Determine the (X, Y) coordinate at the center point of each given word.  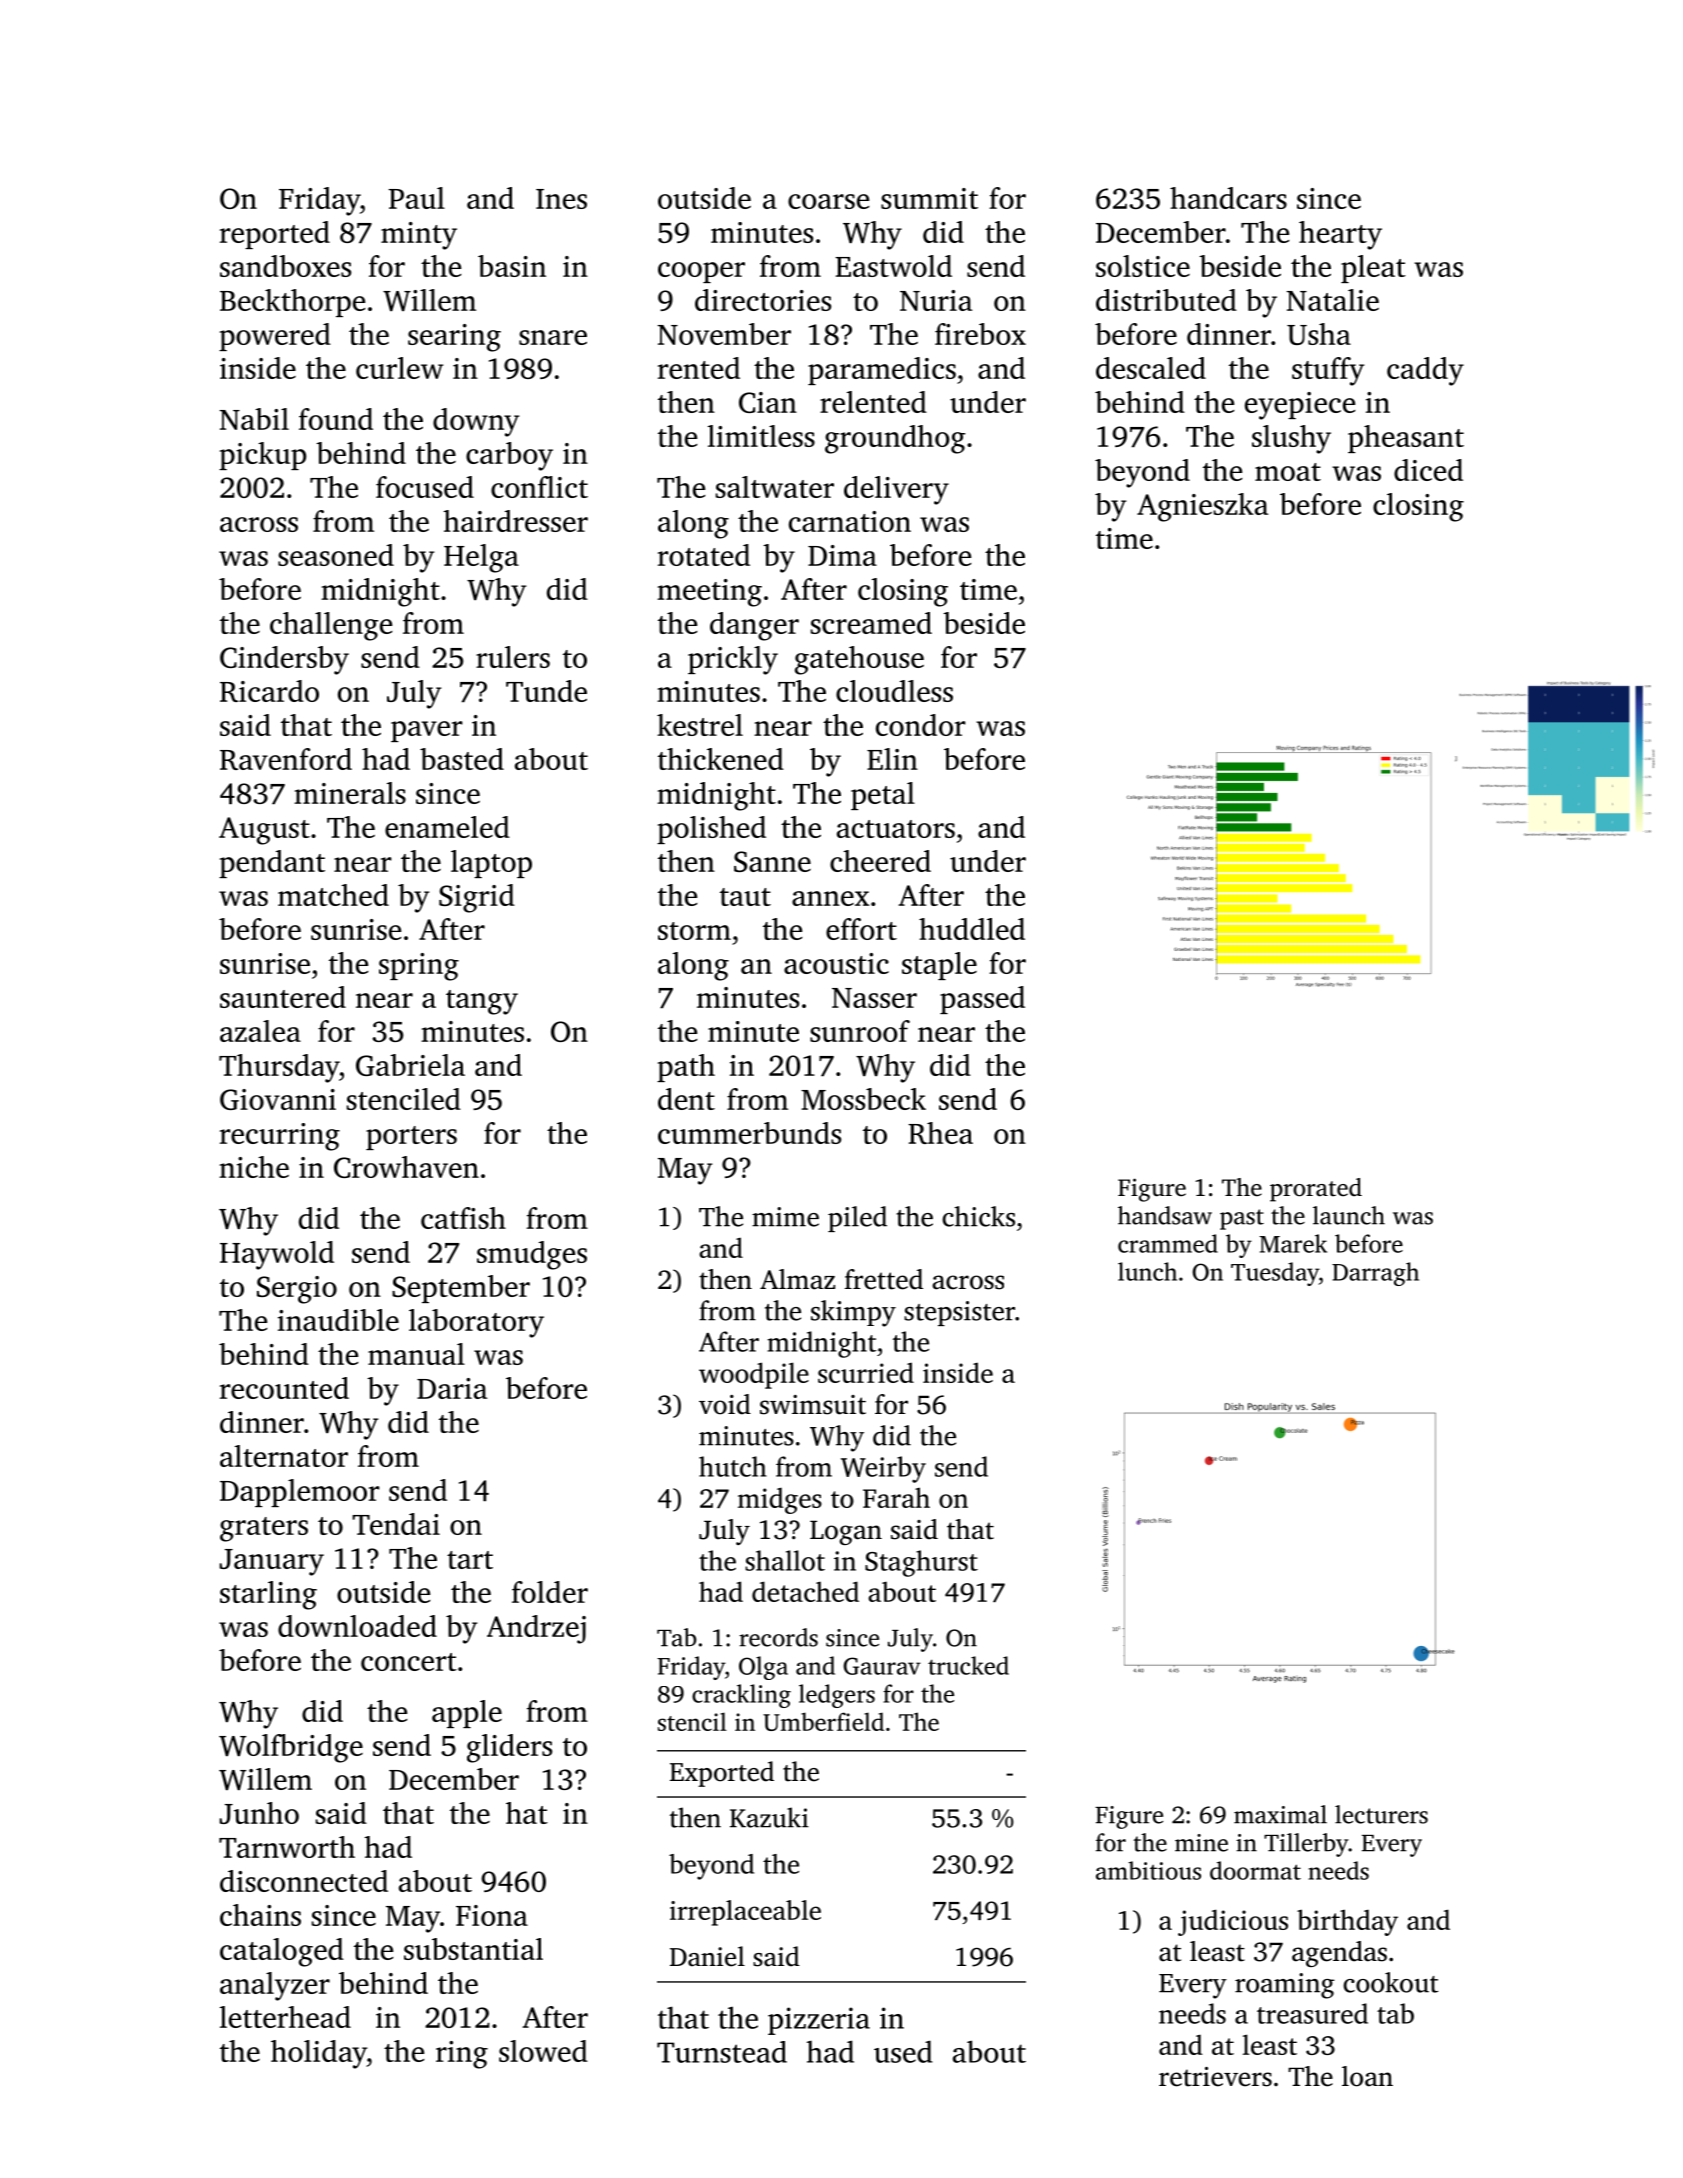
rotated (704, 555)
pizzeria (819, 2021)
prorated (1316, 1190)
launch (1349, 1215)
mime (785, 1217)
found (336, 419)
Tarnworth (287, 1847)
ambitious (1148, 1870)
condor (921, 725)
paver (427, 731)
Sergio (297, 1290)
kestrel (700, 725)
